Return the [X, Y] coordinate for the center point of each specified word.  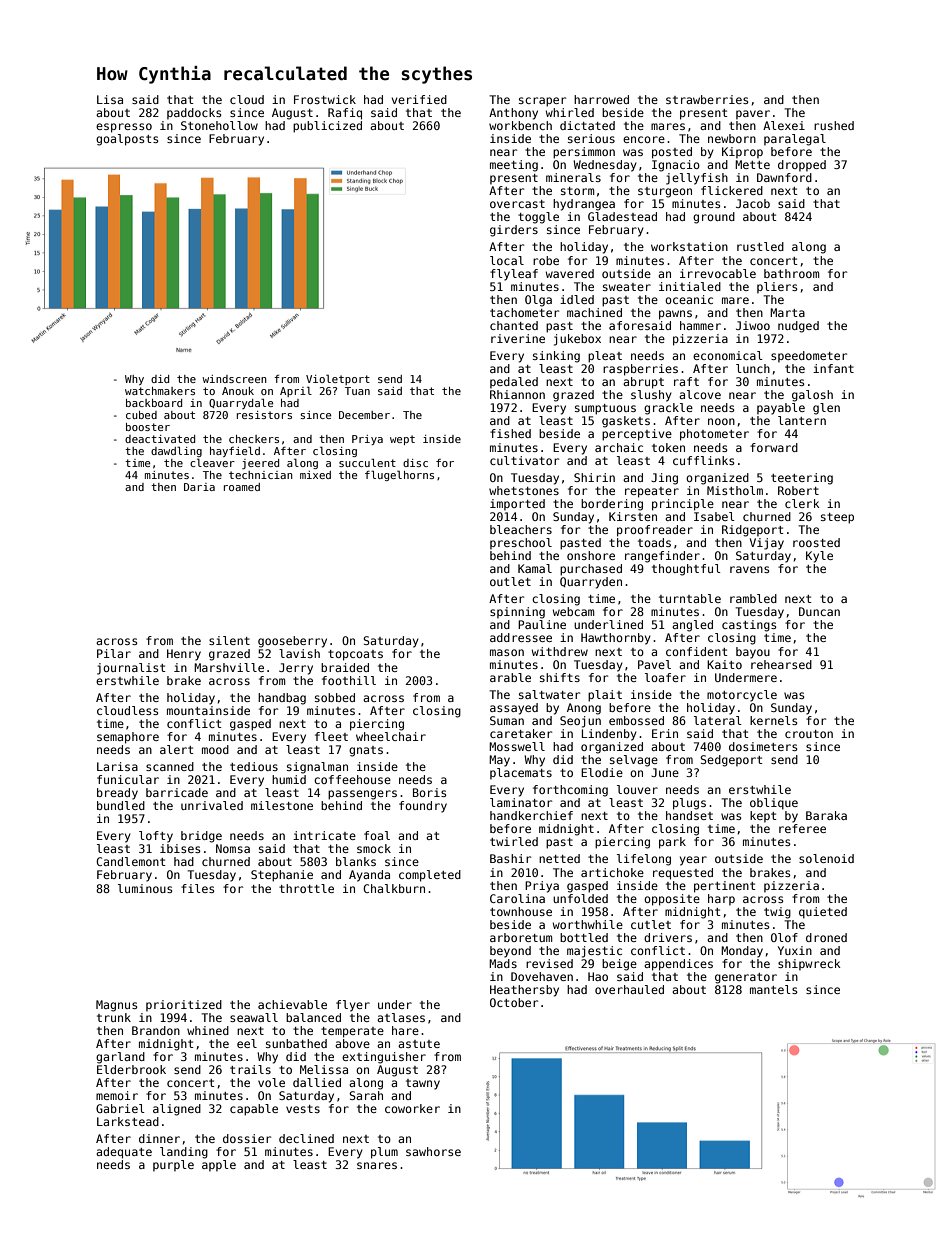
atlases [401, 1017]
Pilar [114, 653]
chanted [514, 325]
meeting [514, 166]
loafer [665, 677]
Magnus [116, 1006]
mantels [773, 989]
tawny [423, 1084]
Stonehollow [219, 125]
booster [148, 427]
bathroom [791, 273]
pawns [675, 315]
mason [507, 652]
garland [120, 1058]
